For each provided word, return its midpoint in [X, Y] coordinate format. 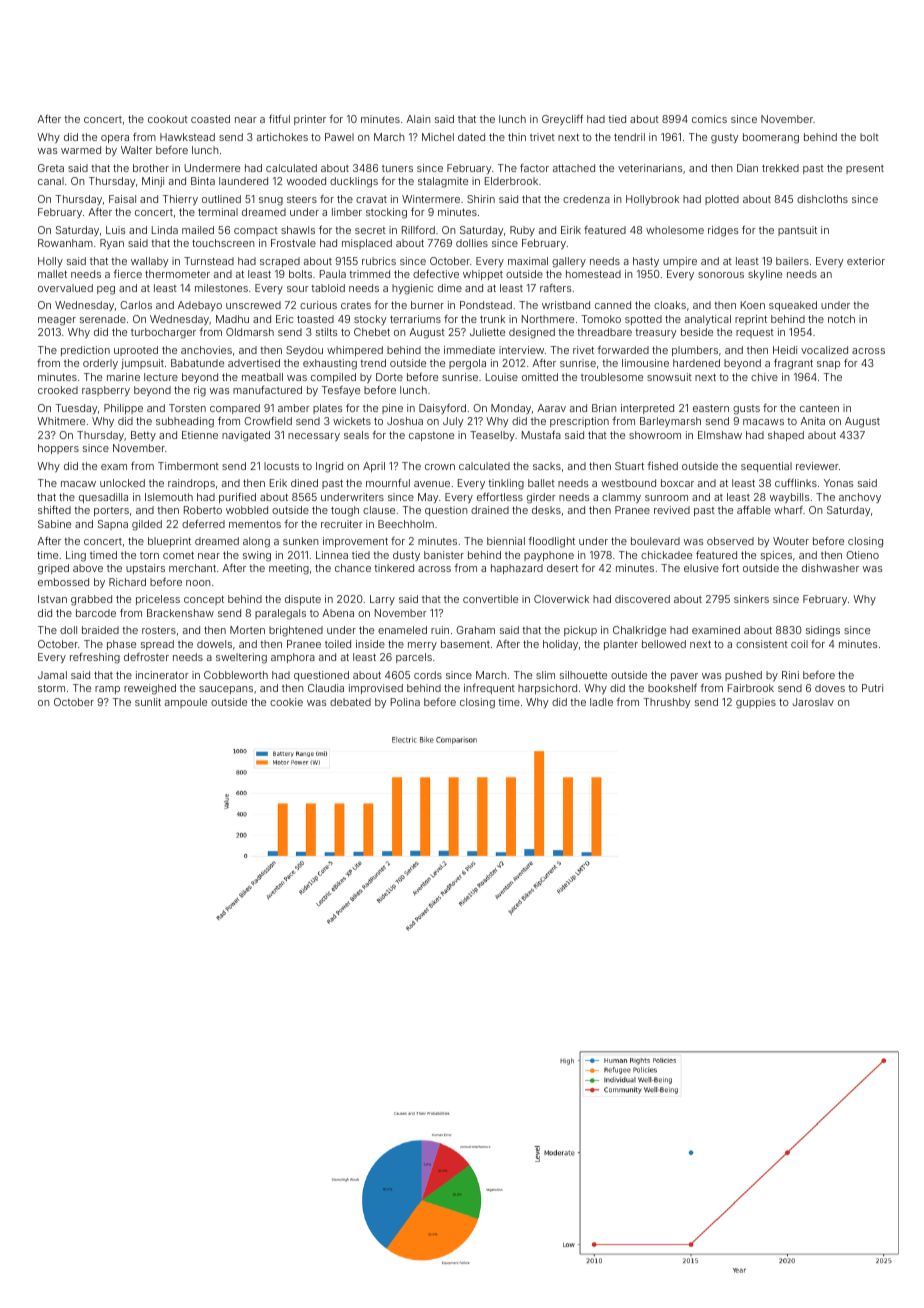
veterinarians [650, 168]
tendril [629, 137]
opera [115, 139]
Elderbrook [511, 181]
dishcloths [822, 199]
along [256, 542]
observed [730, 541]
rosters [159, 630]
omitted [540, 377]
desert [562, 568]
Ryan [112, 244]
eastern [711, 408]
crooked [58, 390]
